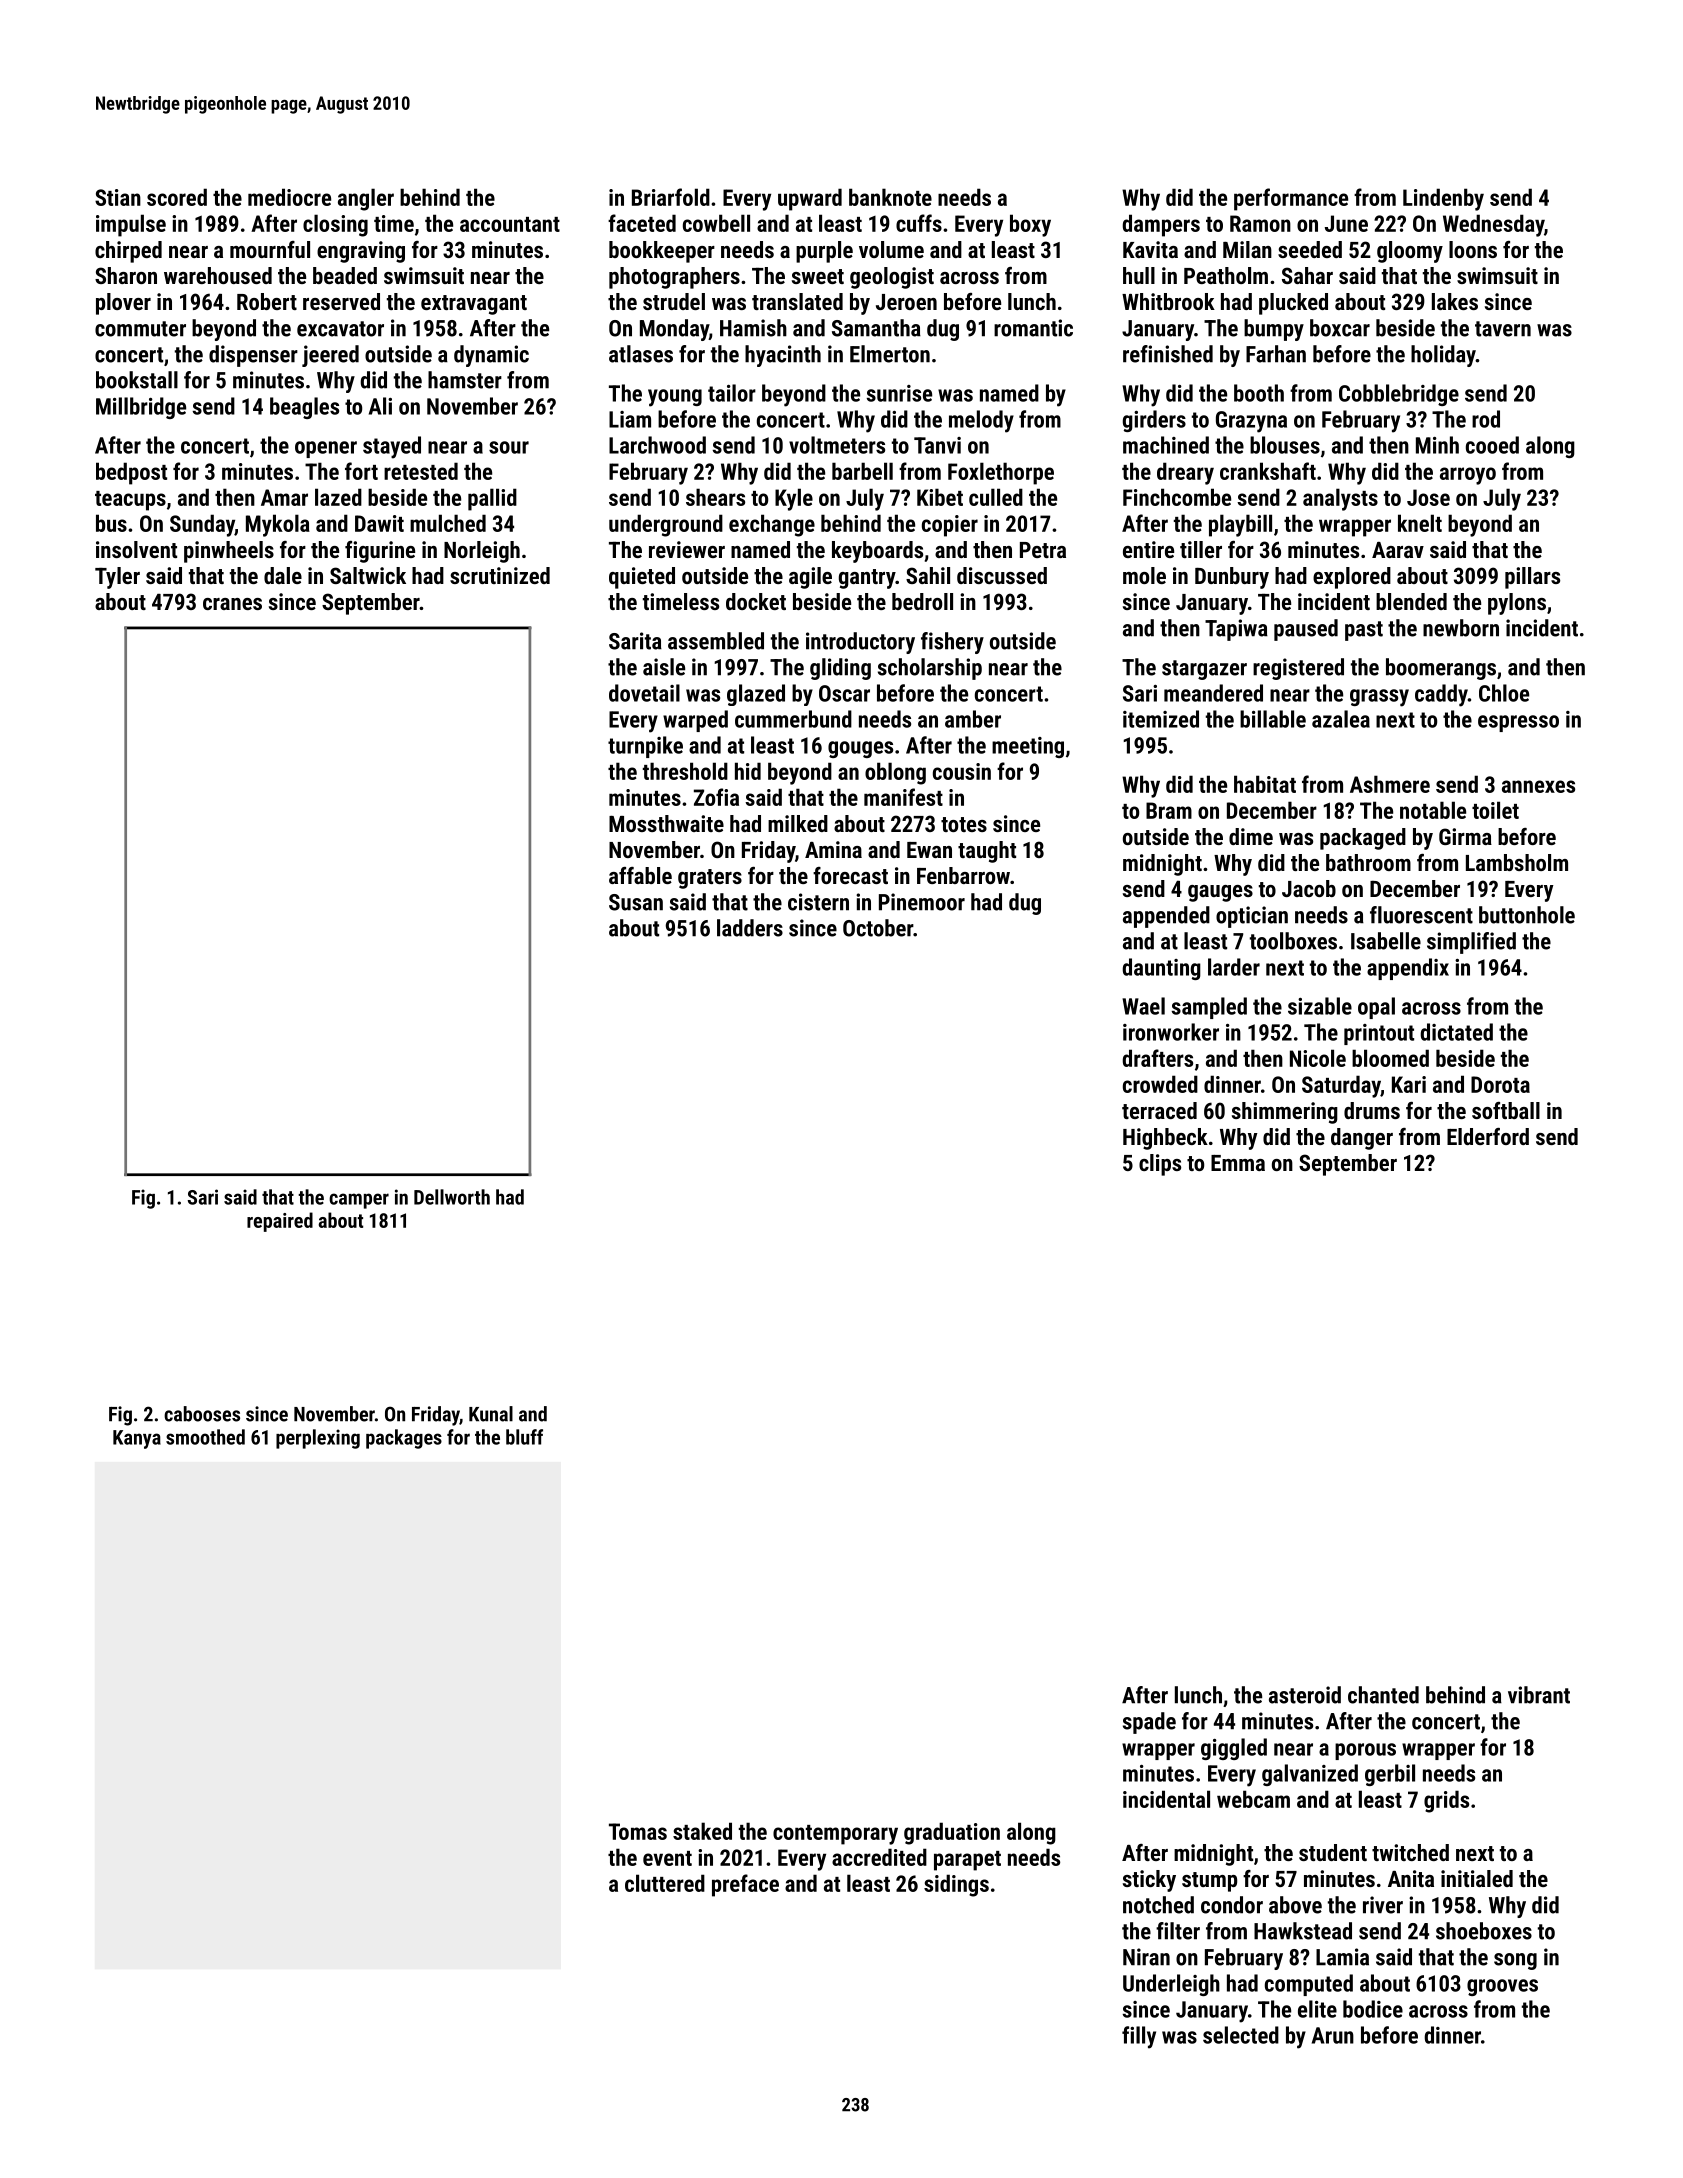 This screenshot has width=1683, height=2178. I want to click on Pinemoor, so click(922, 902).
